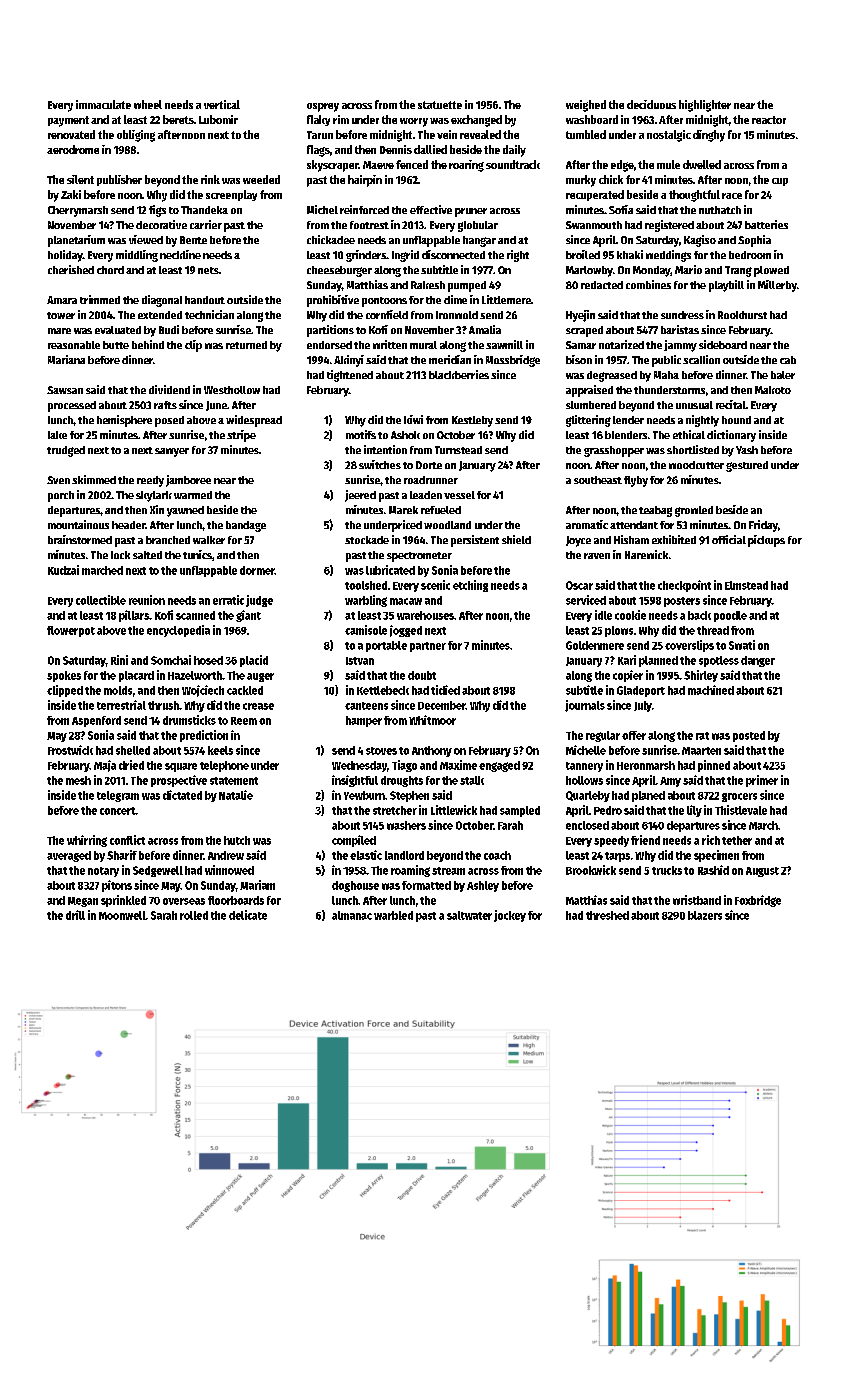  What do you see at coordinates (205, 300) in the screenshot?
I see `handout` at bounding box center [205, 300].
